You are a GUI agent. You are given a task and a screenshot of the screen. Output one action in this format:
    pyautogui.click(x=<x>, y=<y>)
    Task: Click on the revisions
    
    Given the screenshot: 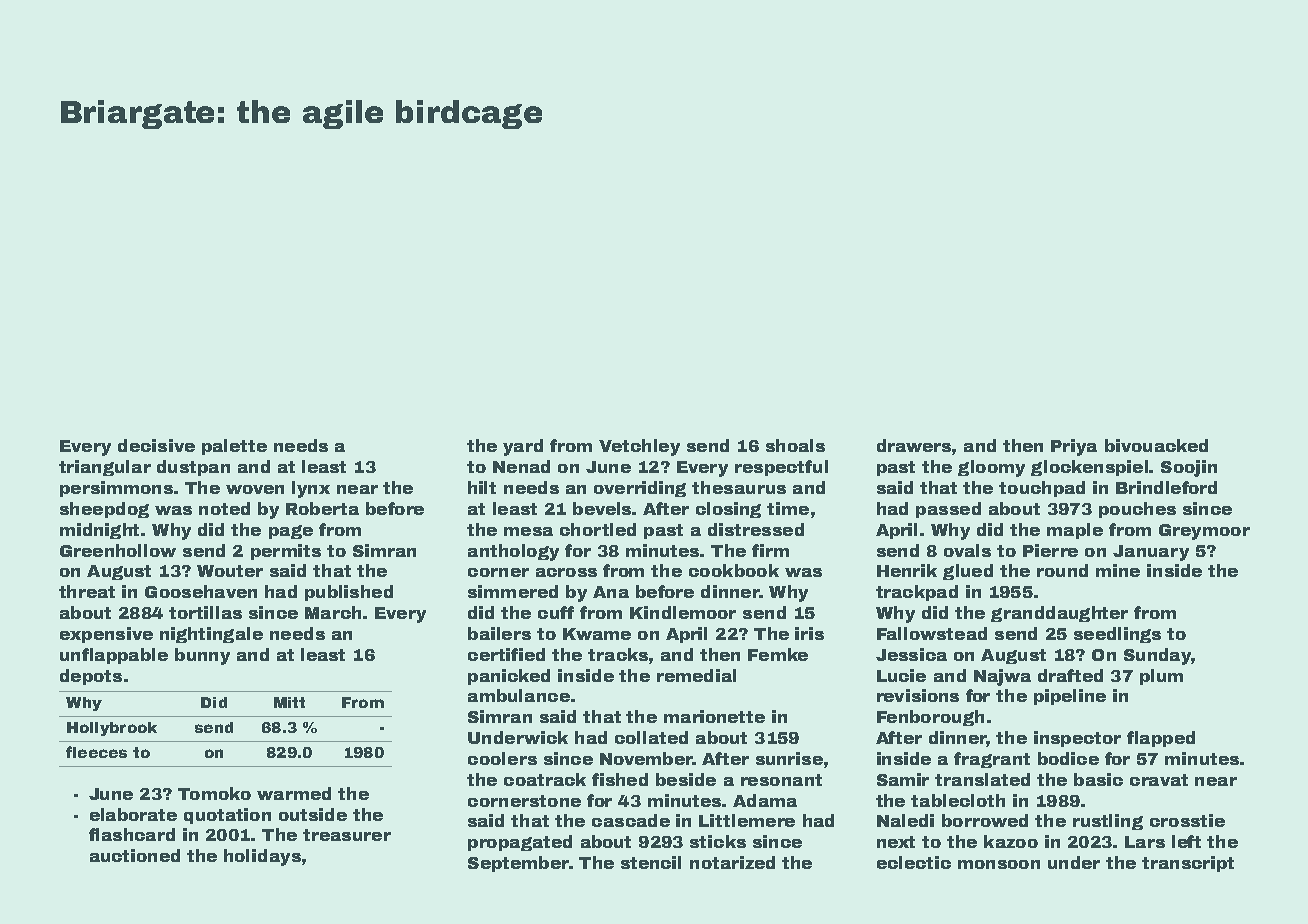 What is the action you would take?
    pyautogui.click(x=918, y=695)
